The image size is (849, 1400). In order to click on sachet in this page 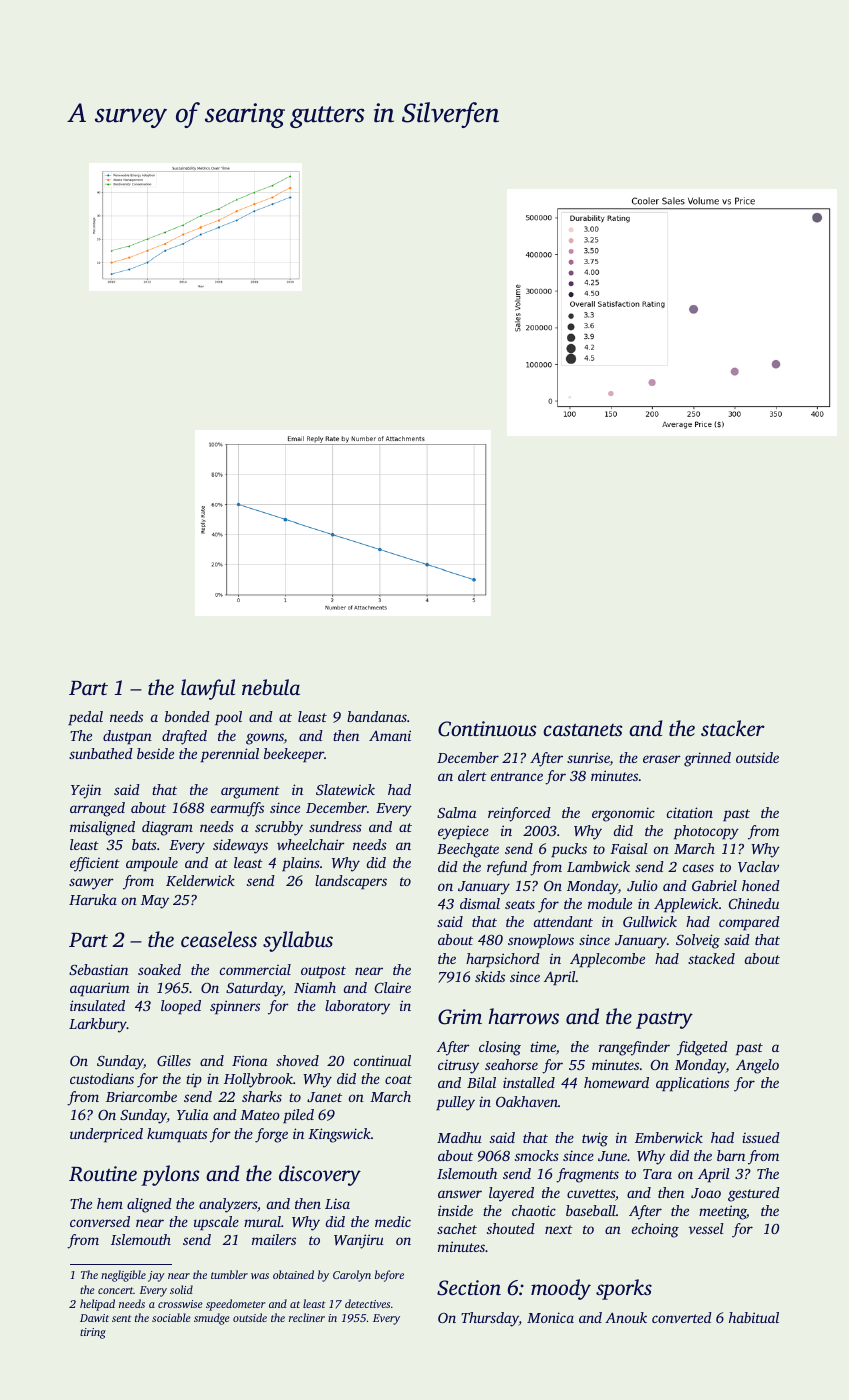, I will do `click(457, 1228)`.
